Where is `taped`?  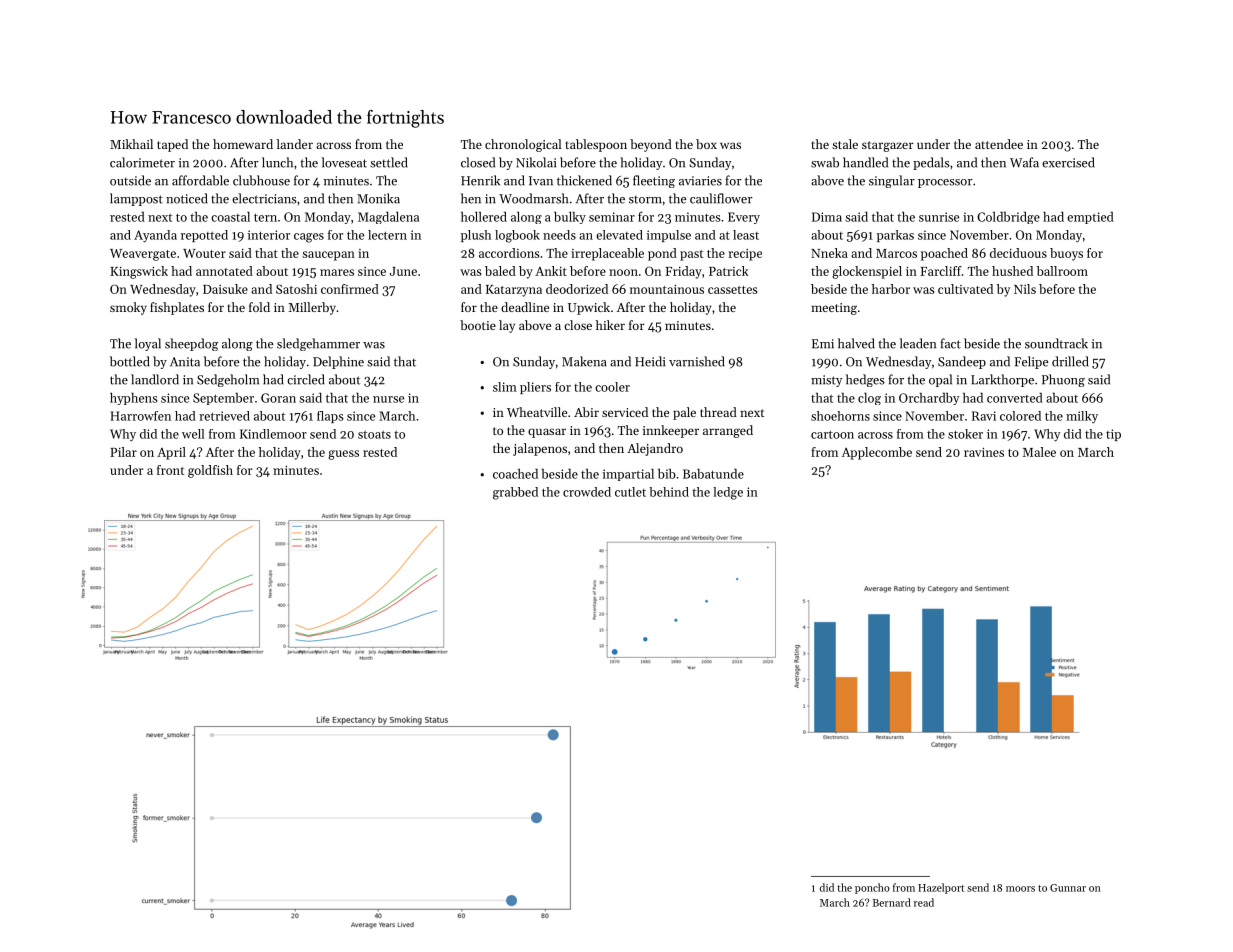
taped is located at coordinates (172, 145).
